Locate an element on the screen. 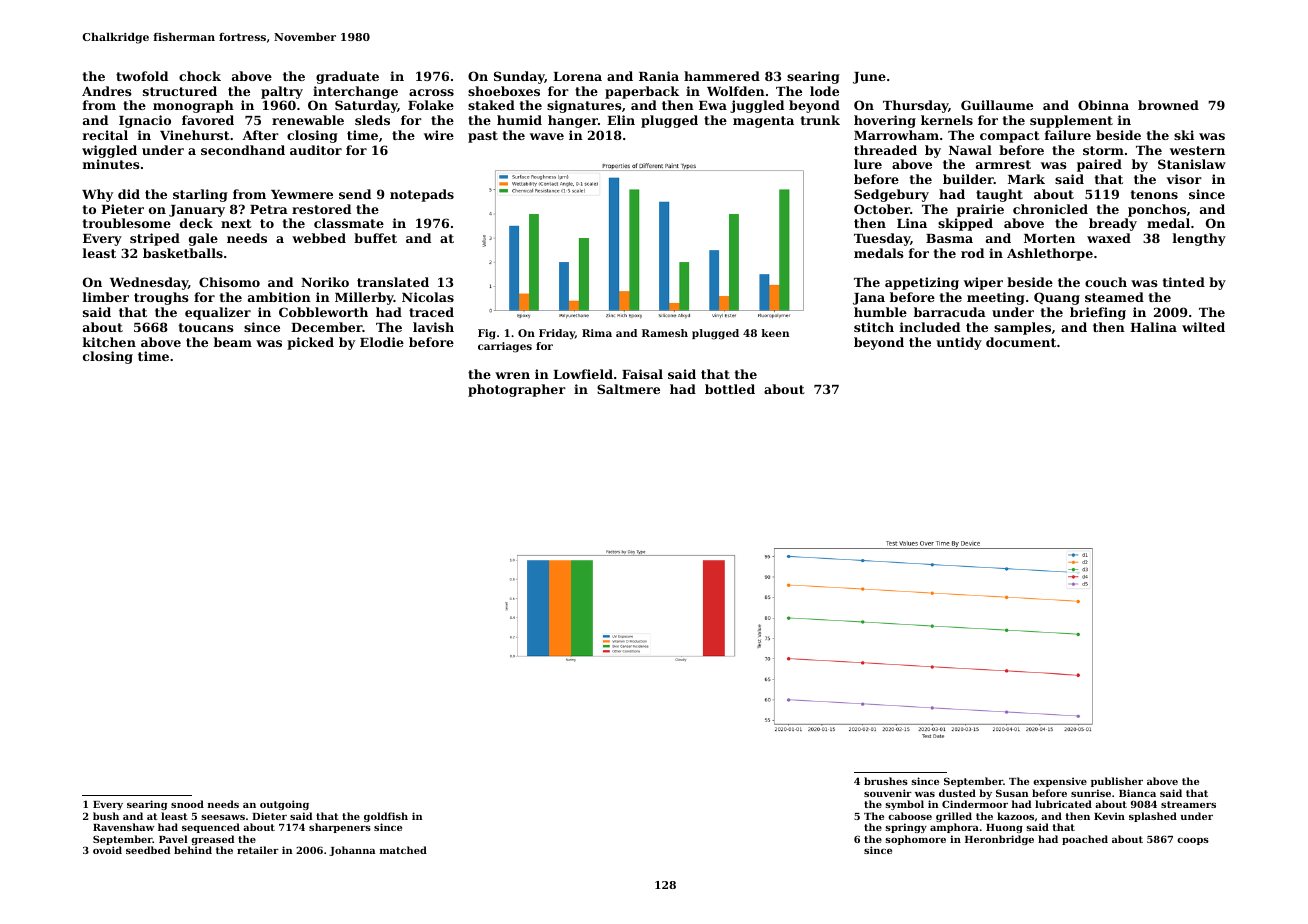  bottled is located at coordinates (730, 389).
